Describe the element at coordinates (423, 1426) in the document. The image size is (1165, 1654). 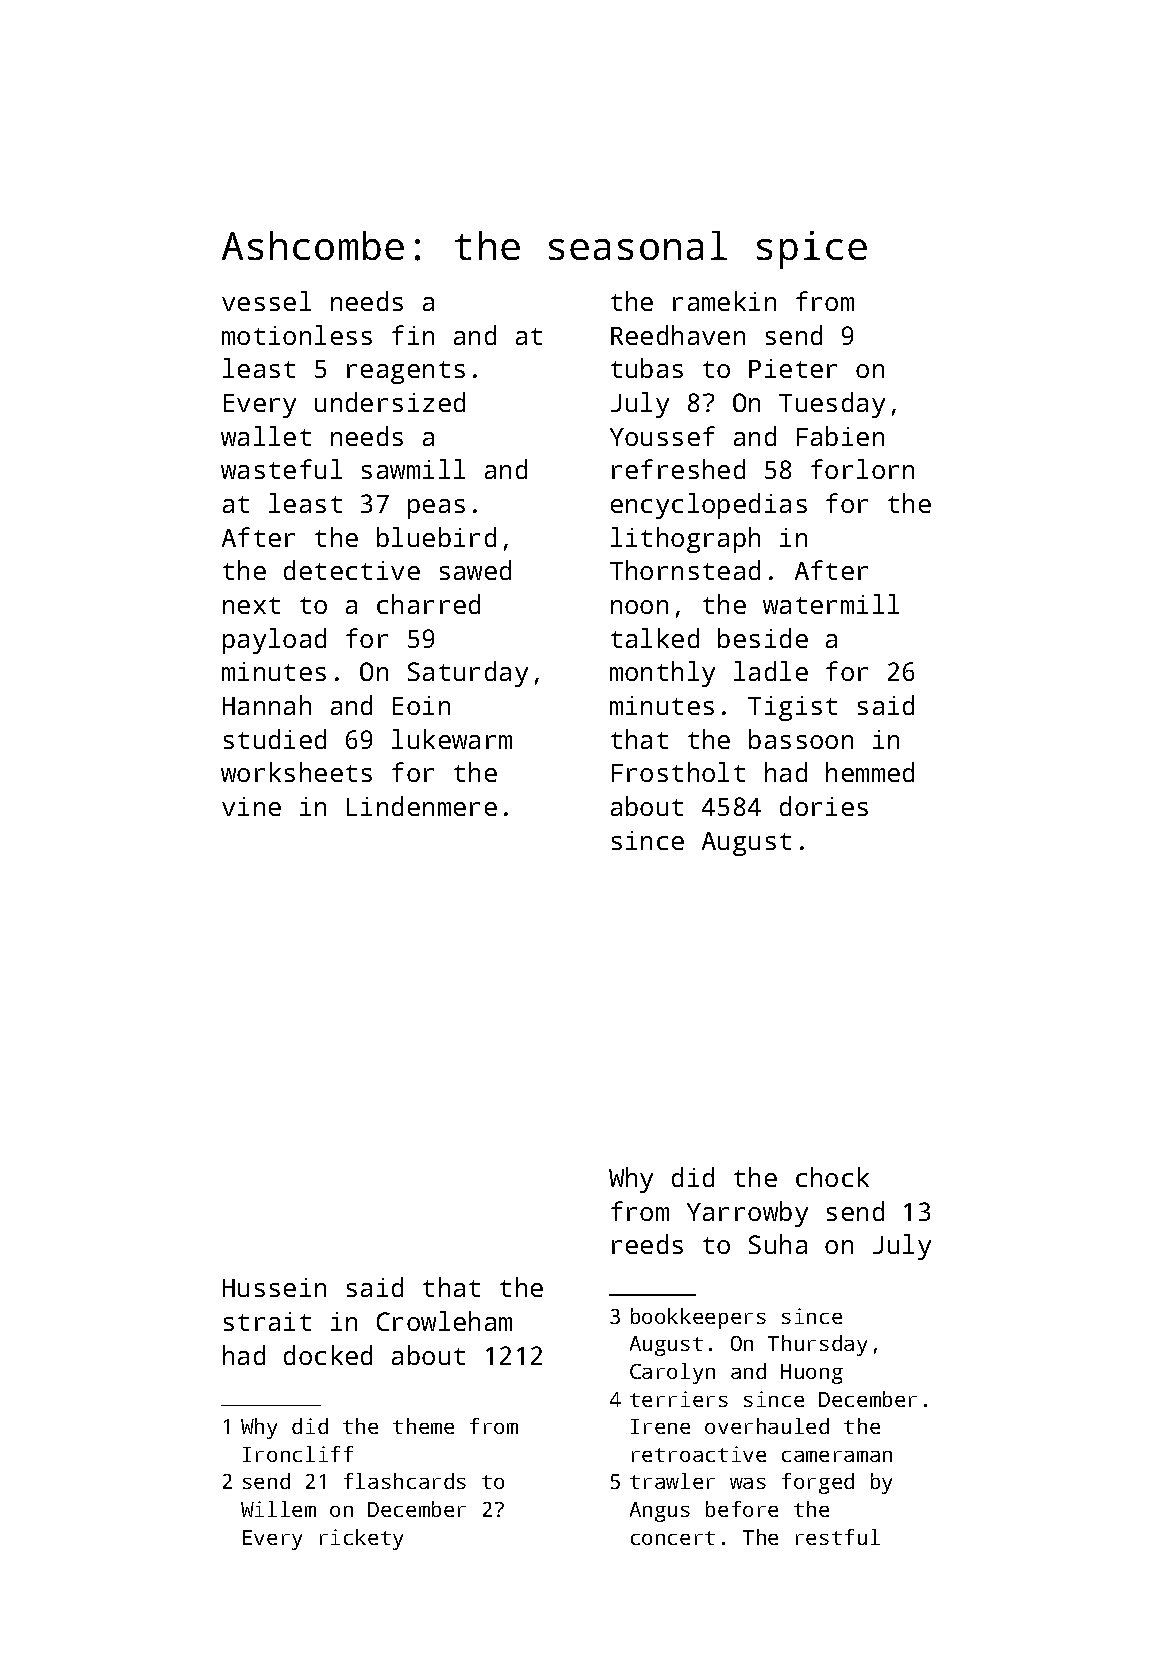
I see `theme` at that location.
